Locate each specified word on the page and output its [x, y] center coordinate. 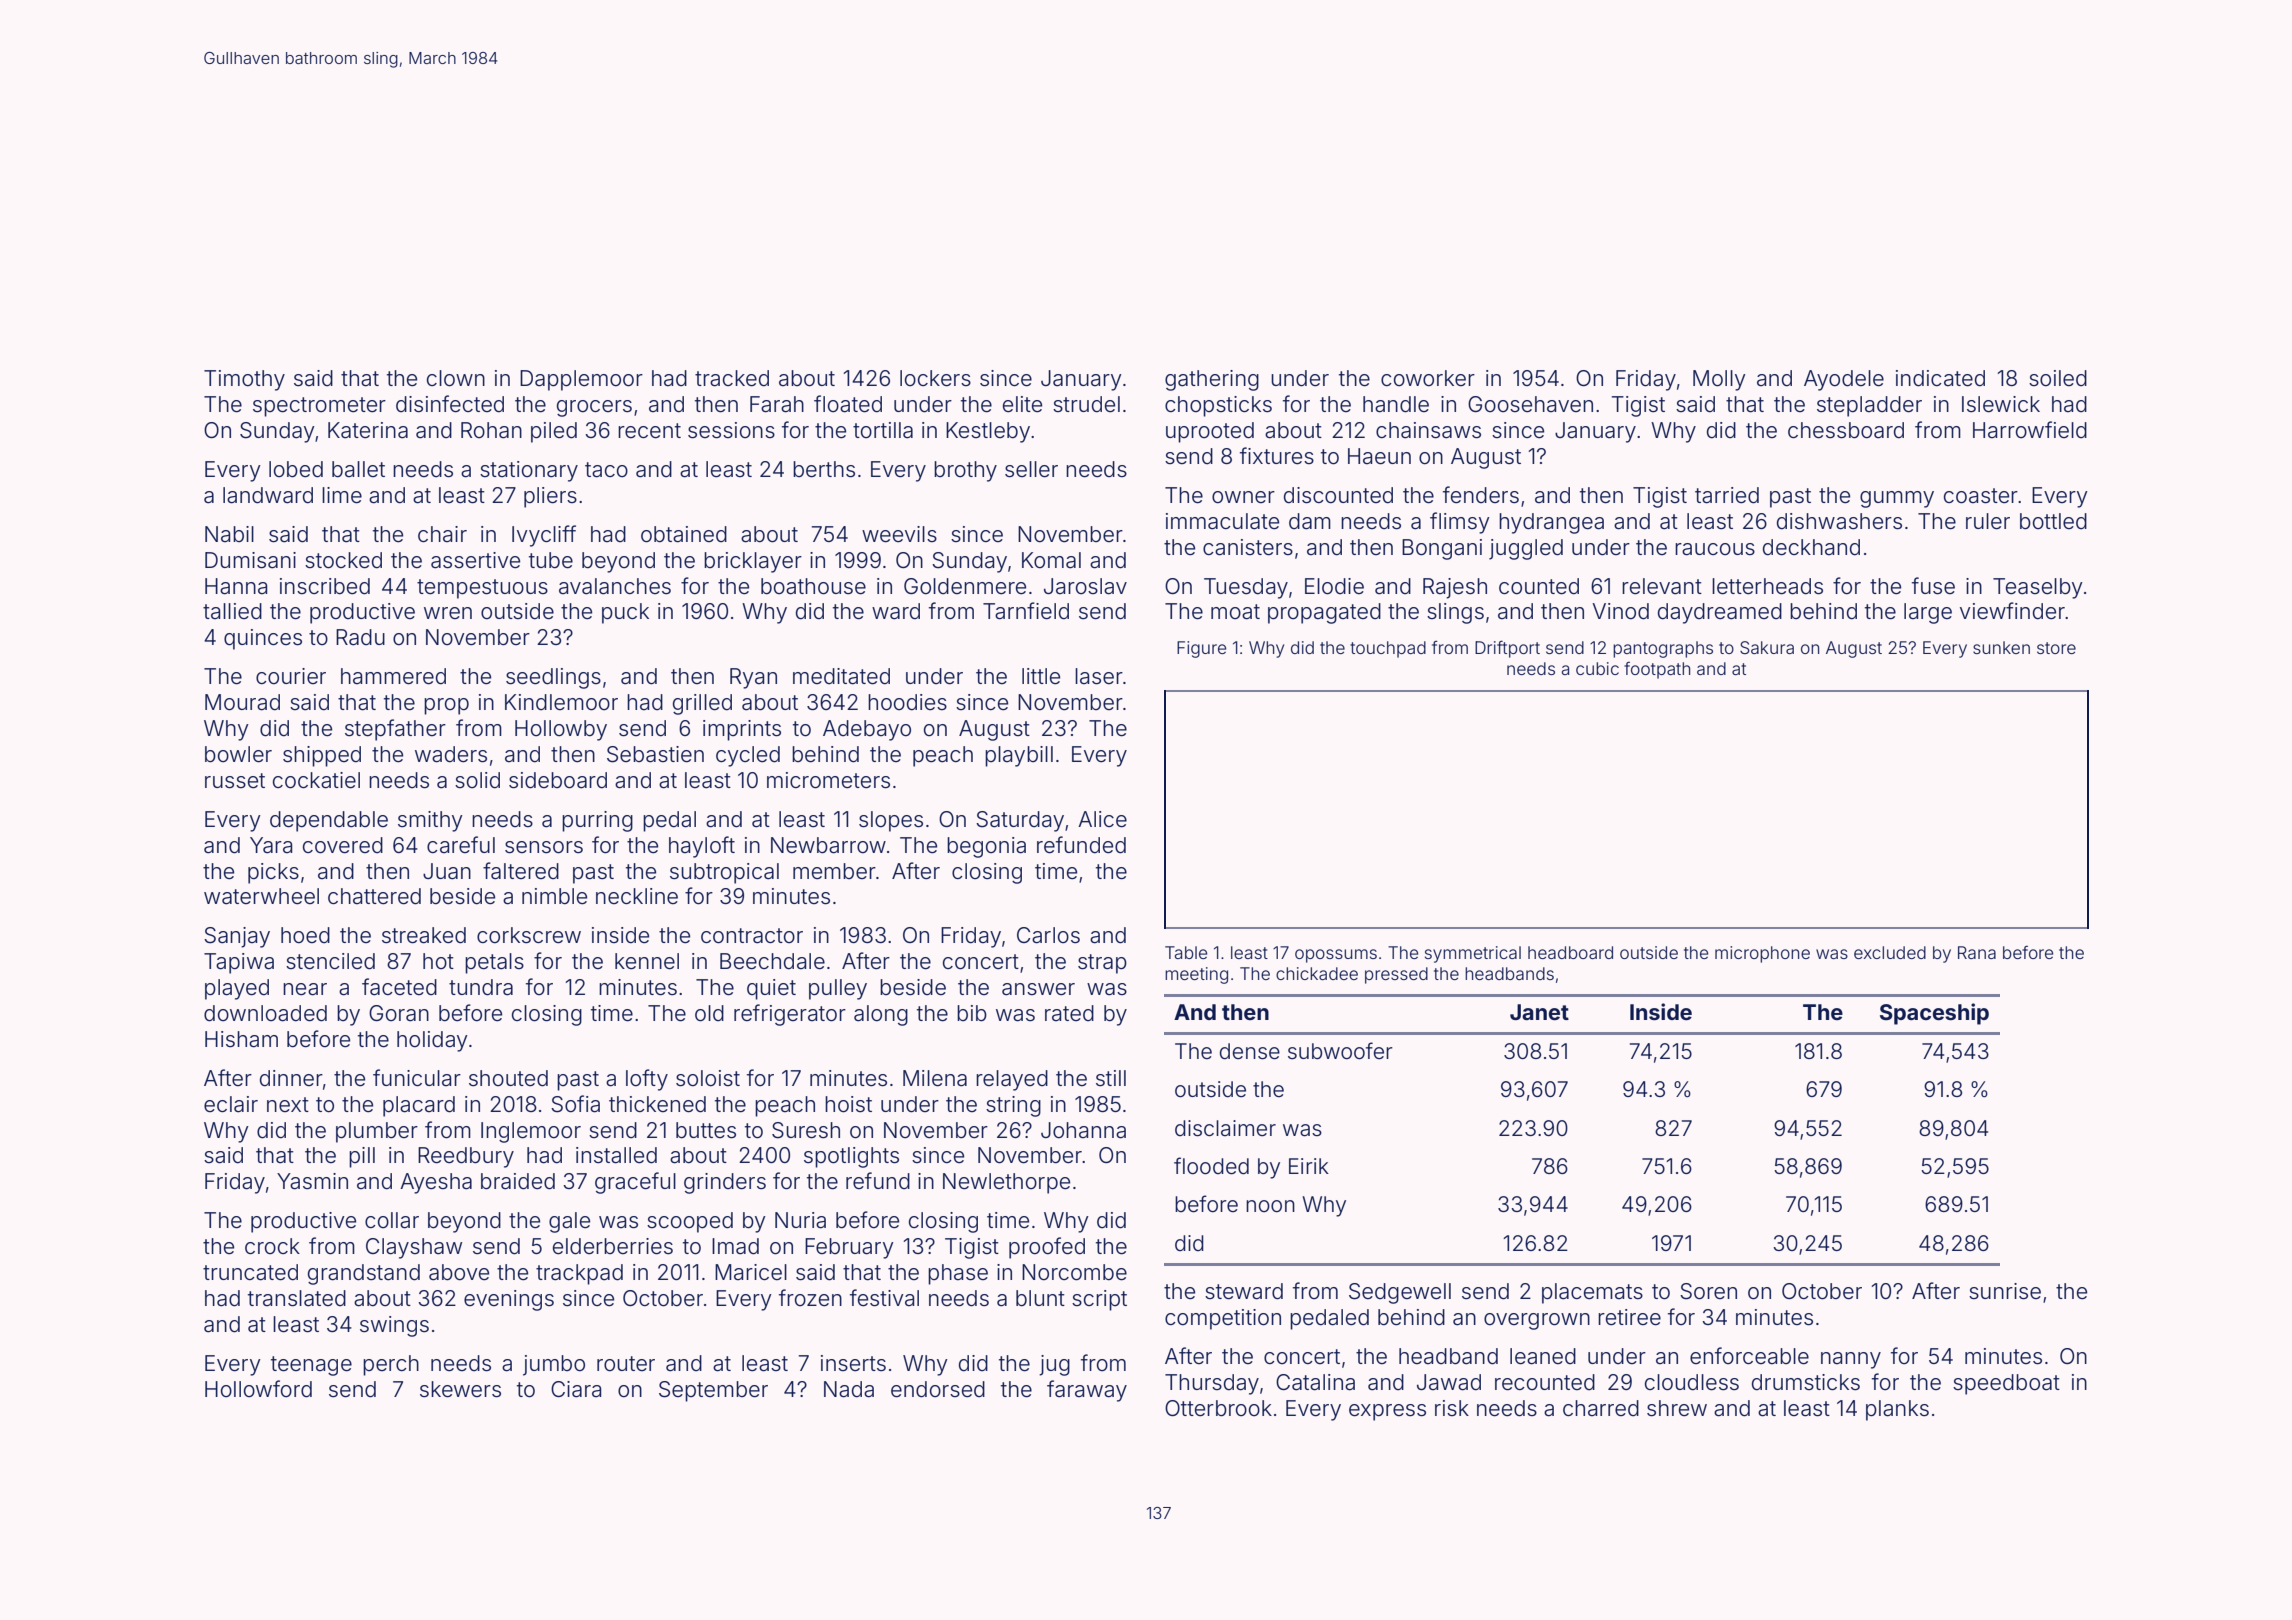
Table [1186, 952]
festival [884, 1298]
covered [343, 845]
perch [391, 1365]
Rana [1977, 952]
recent [649, 431]
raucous [1715, 549]
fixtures [1277, 456]
